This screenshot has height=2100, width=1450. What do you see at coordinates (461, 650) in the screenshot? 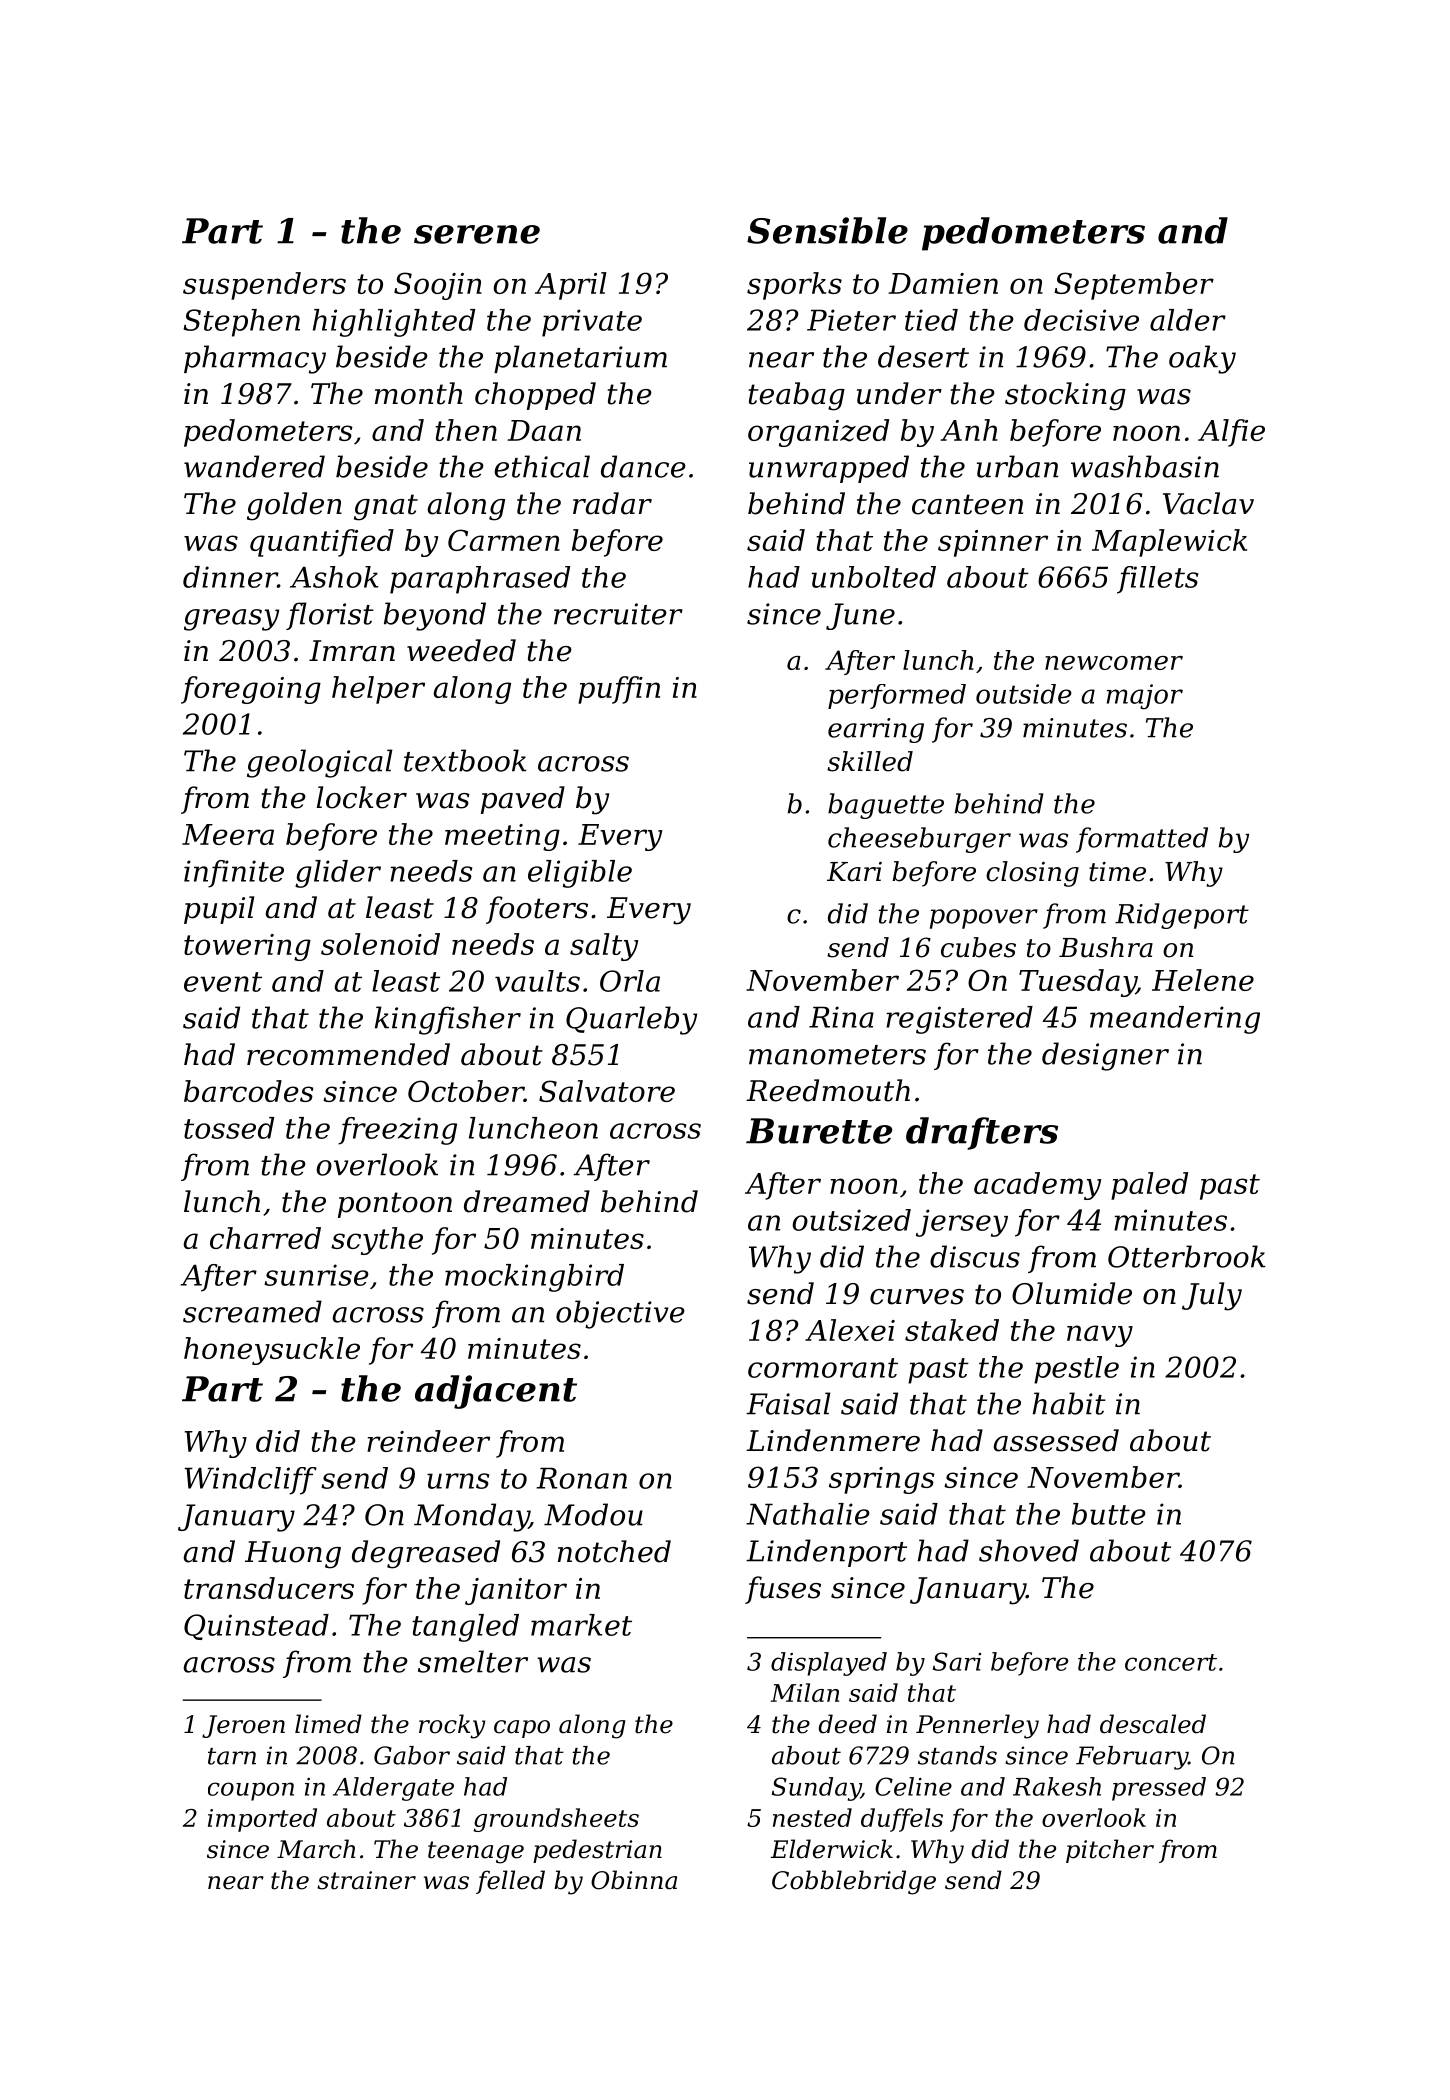
I see `weeded` at bounding box center [461, 650].
